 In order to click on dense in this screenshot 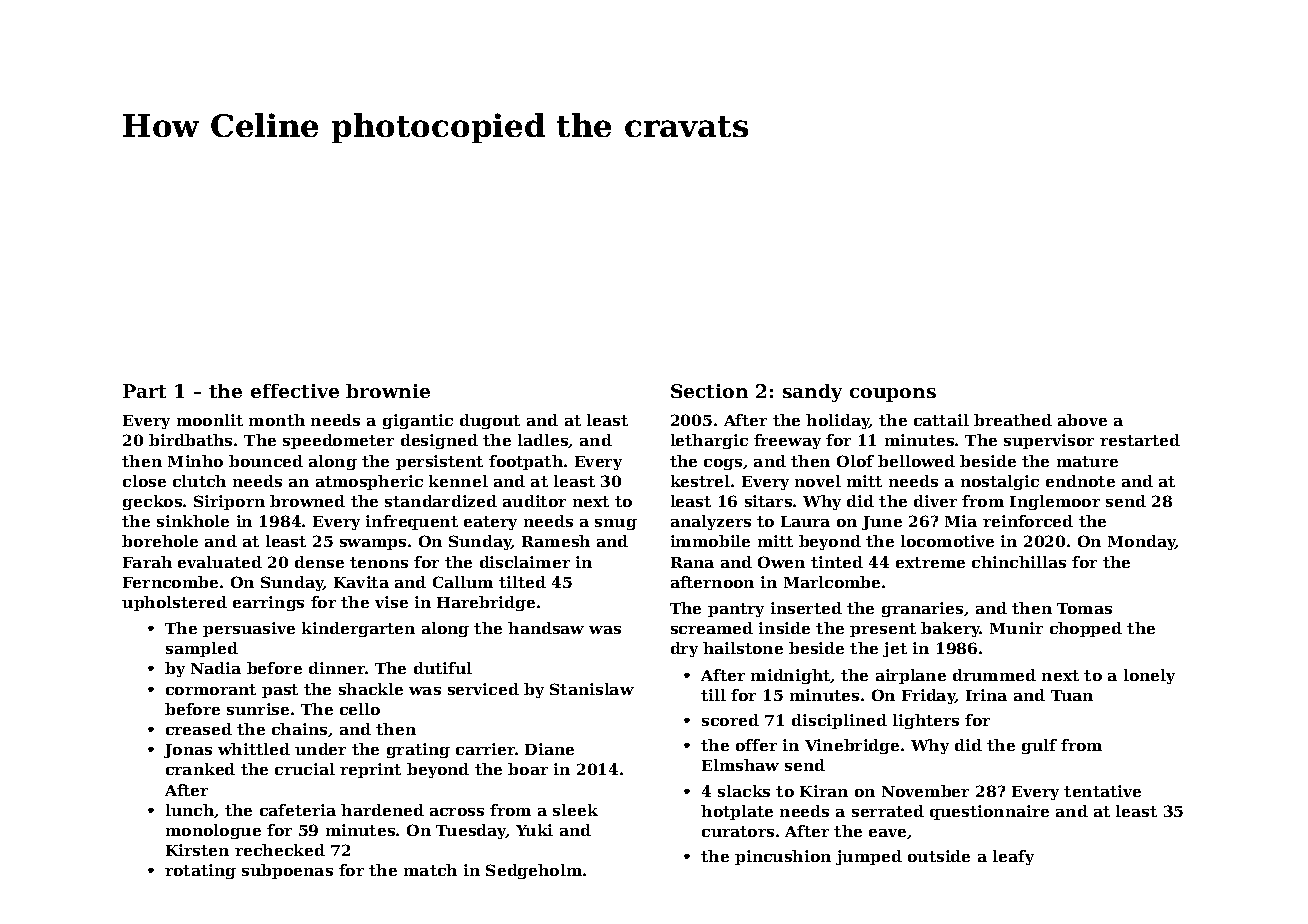, I will do `click(319, 562)`.
